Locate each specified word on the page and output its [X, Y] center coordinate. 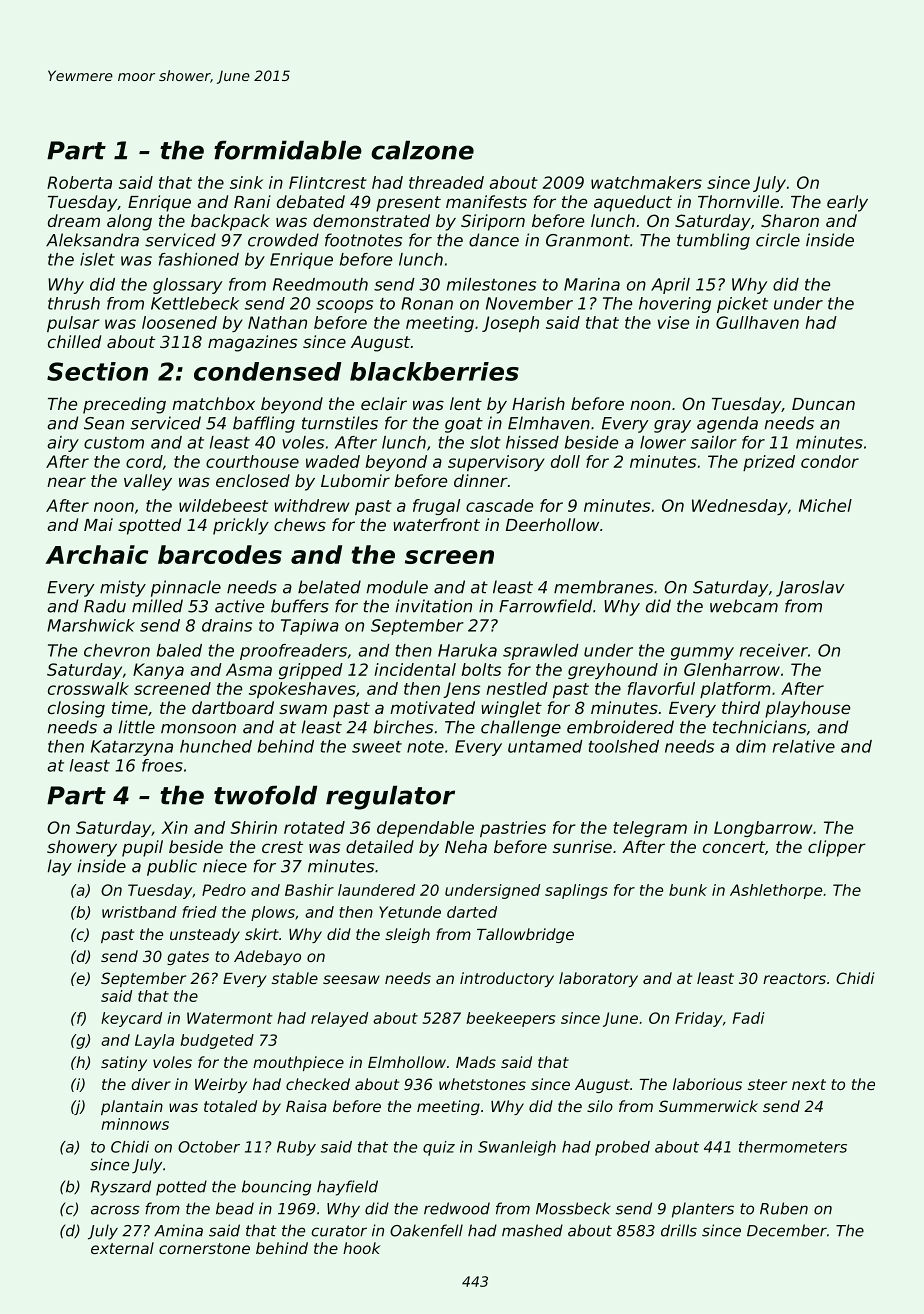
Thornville [738, 201]
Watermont [230, 1018]
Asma [249, 669]
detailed [380, 846]
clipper [837, 848]
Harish [538, 403]
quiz [439, 1148]
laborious [707, 1084]
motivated [432, 707]
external [122, 1248]
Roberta [79, 182]
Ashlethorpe [776, 891]
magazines [252, 343]
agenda [727, 424]
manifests [486, 201]
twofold [265, 795]
